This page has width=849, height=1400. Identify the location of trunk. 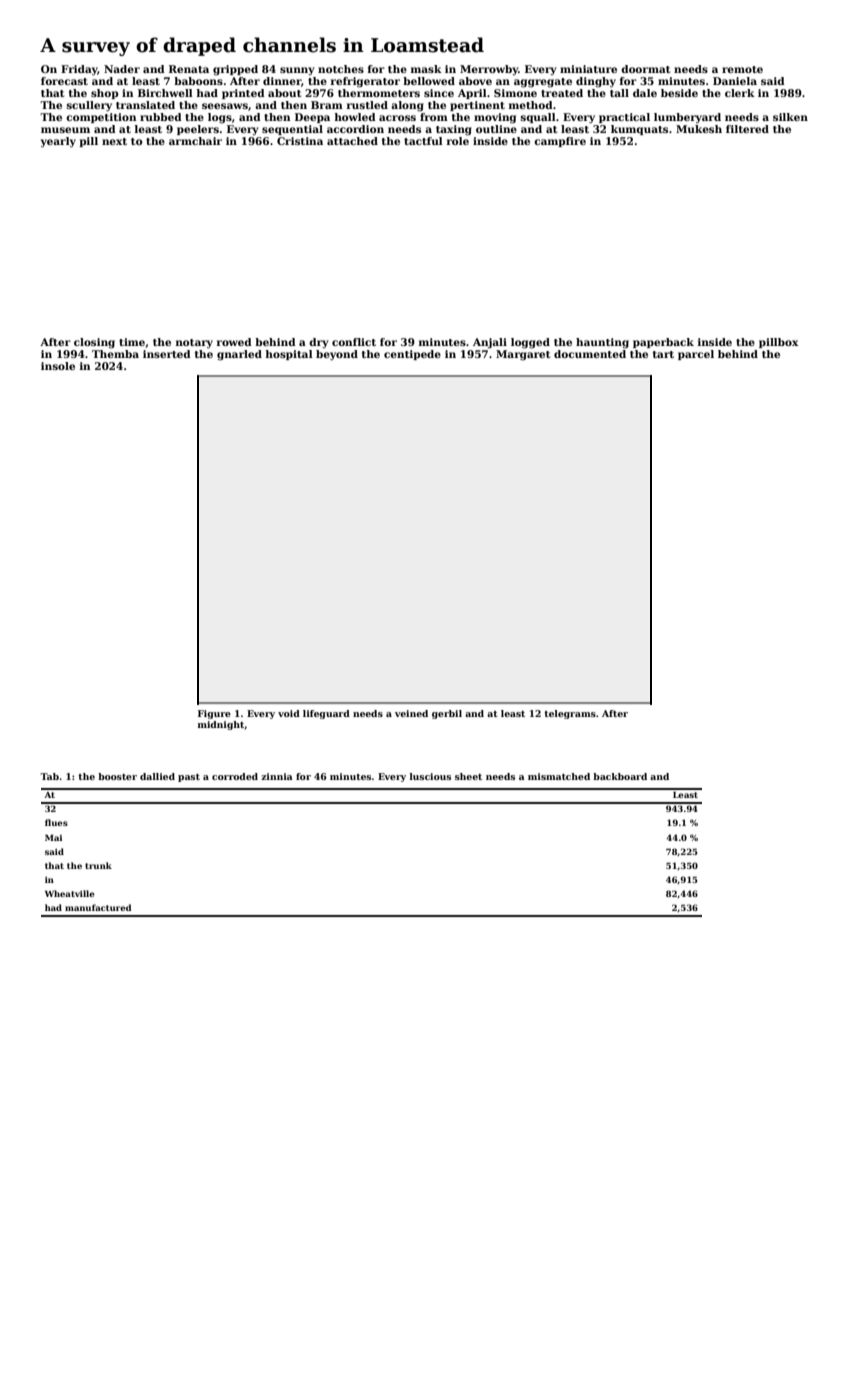
(98, 865).
